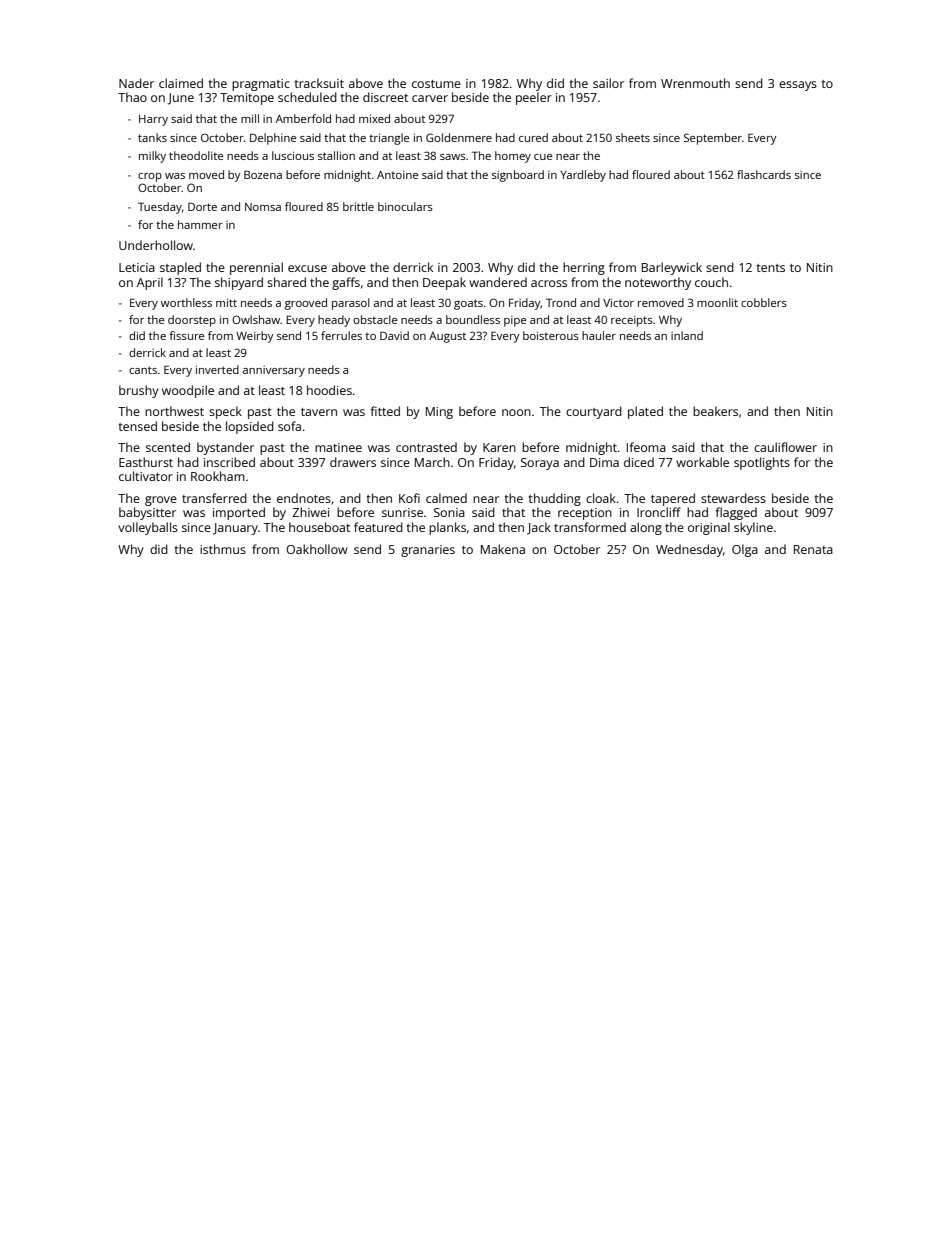  What do you see at coordinates (430, 98) in the screenshot?
I see `carver` at bounding box center [430, 98].
